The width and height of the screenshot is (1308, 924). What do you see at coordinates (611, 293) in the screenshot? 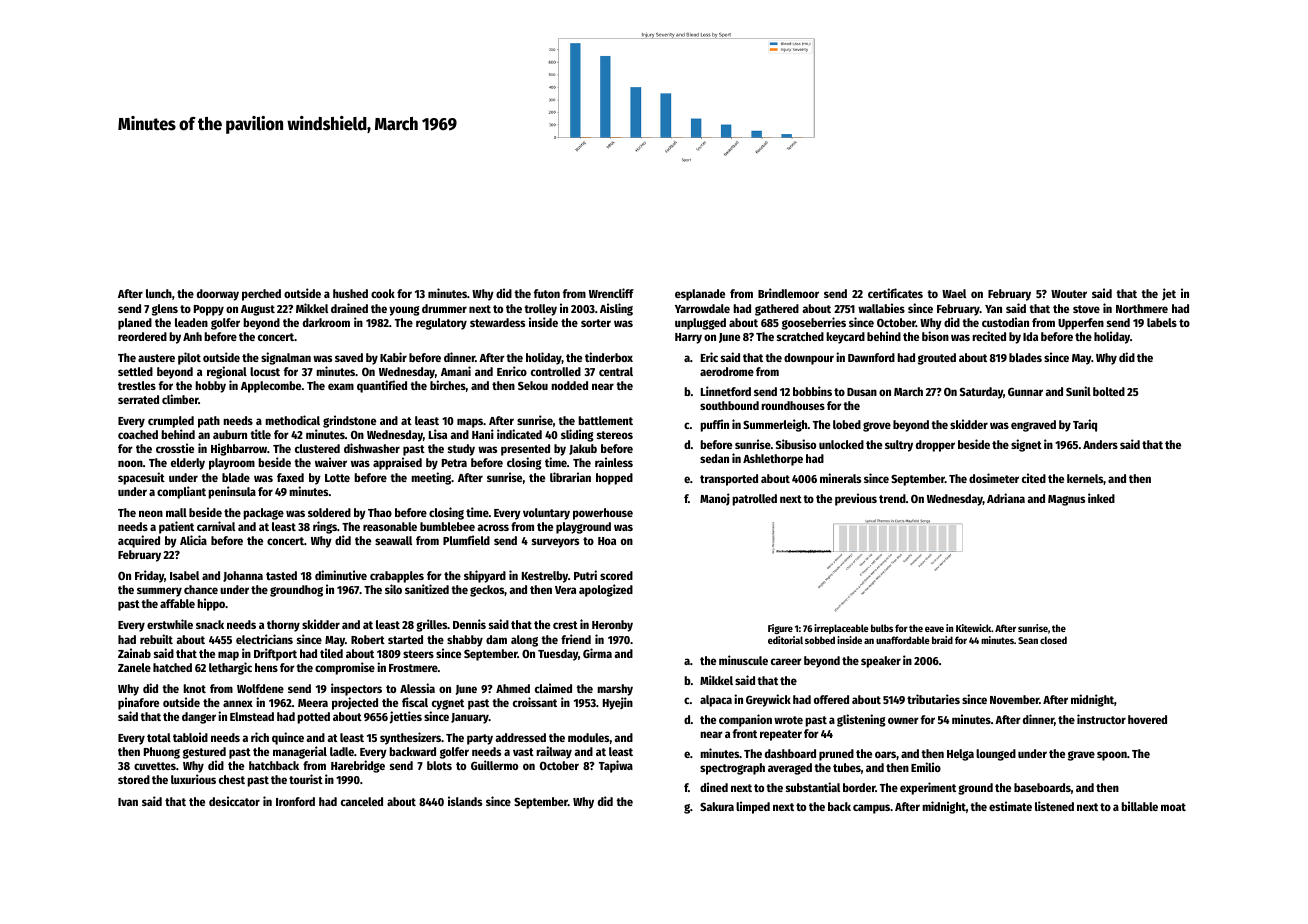
I see `Wrencliff` at bounding box center [611, 293].
